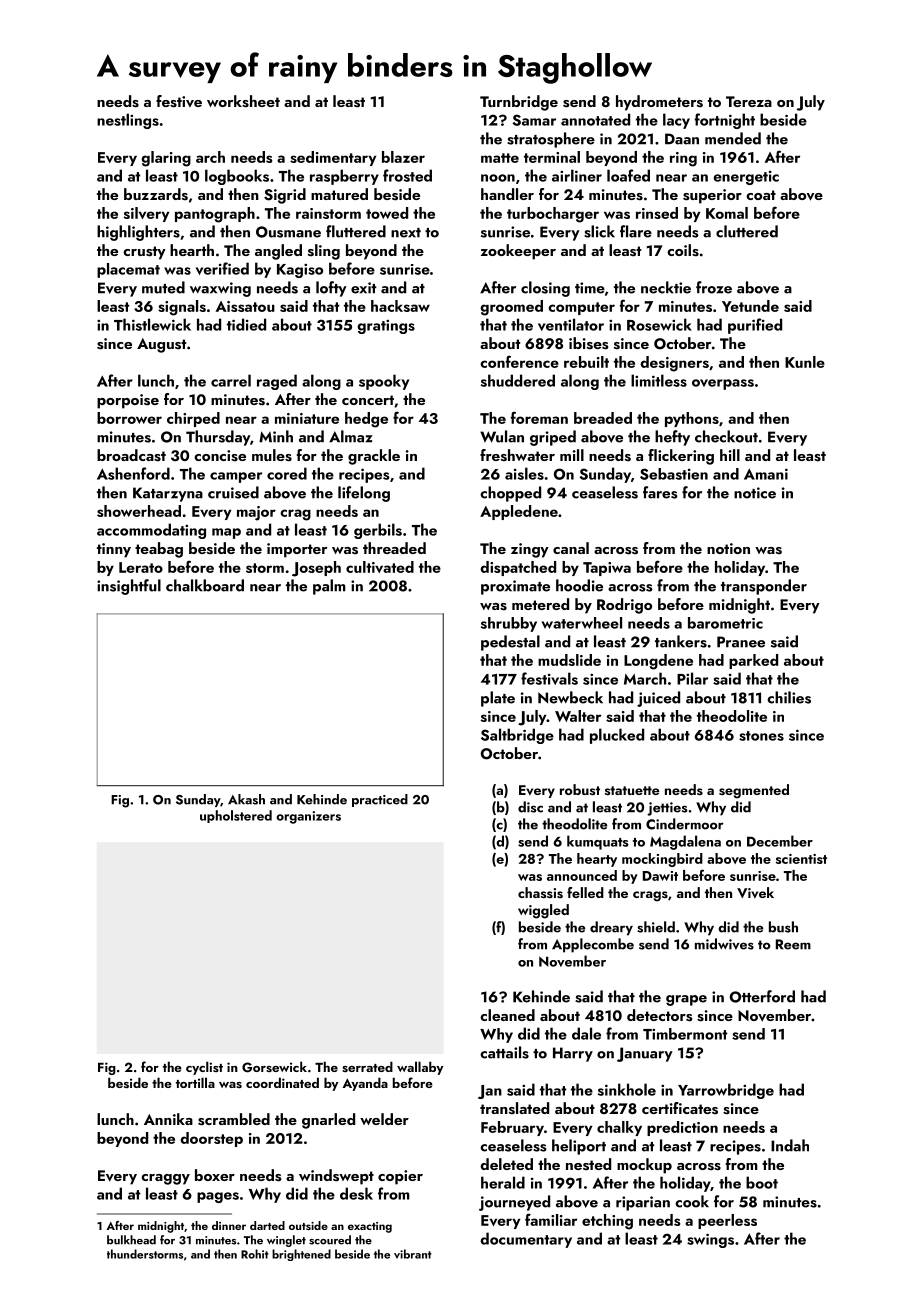  I want to click on transponder, so click(764, 587).
